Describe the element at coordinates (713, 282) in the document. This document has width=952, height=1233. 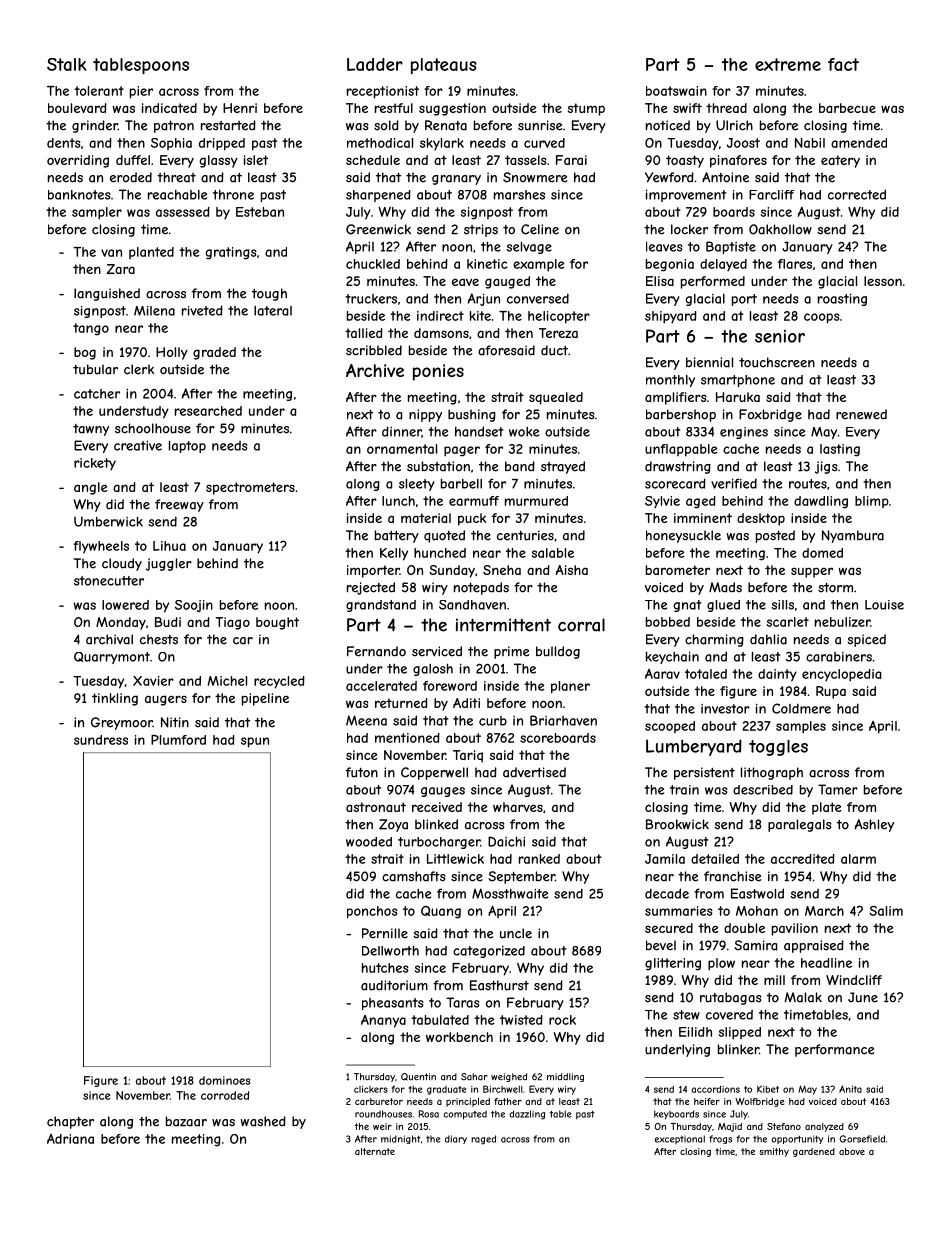
I see `performed` at that location.
